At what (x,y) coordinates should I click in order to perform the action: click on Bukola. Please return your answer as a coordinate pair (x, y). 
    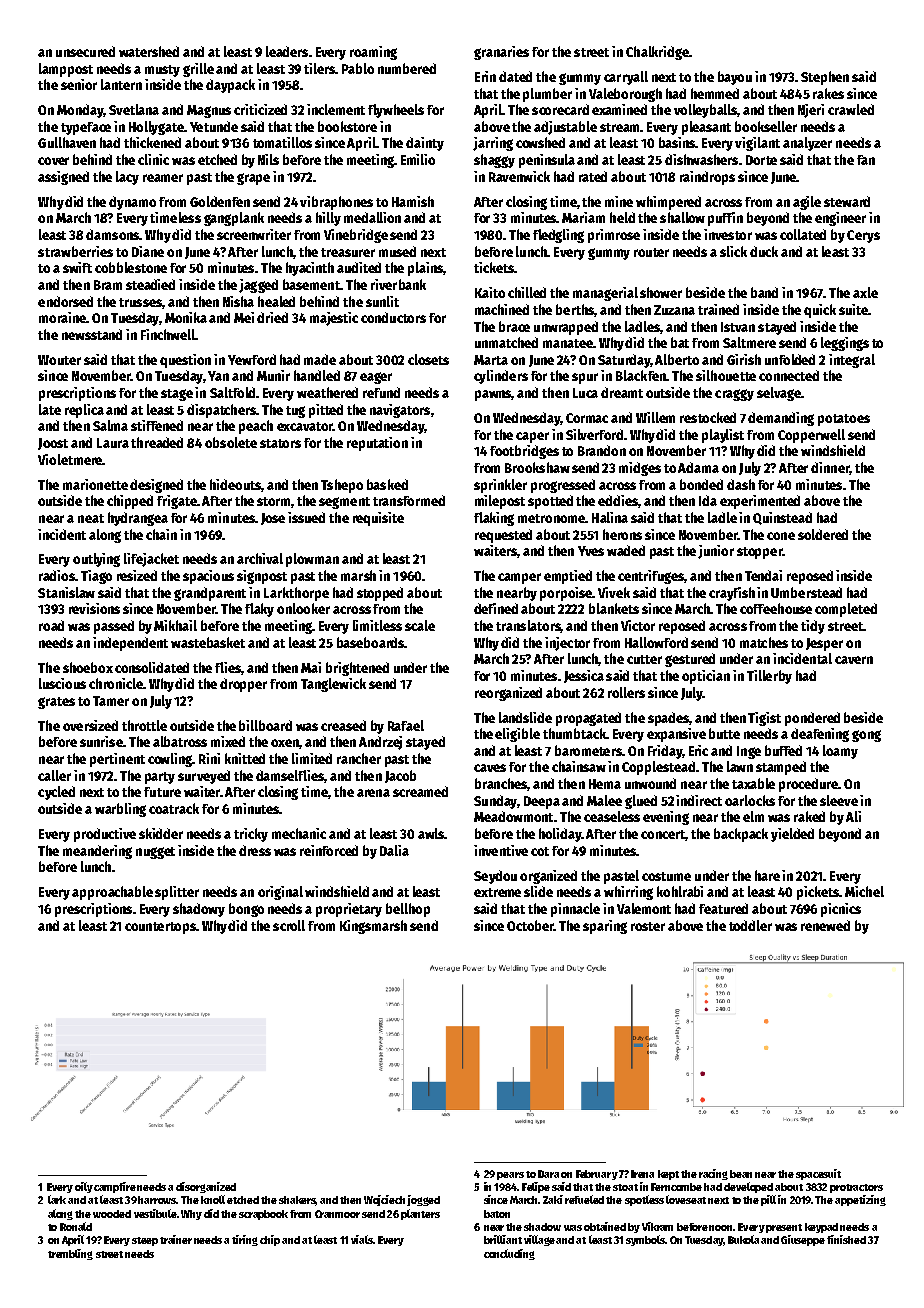
    Looking at the image, I should click on (743, 1239).
